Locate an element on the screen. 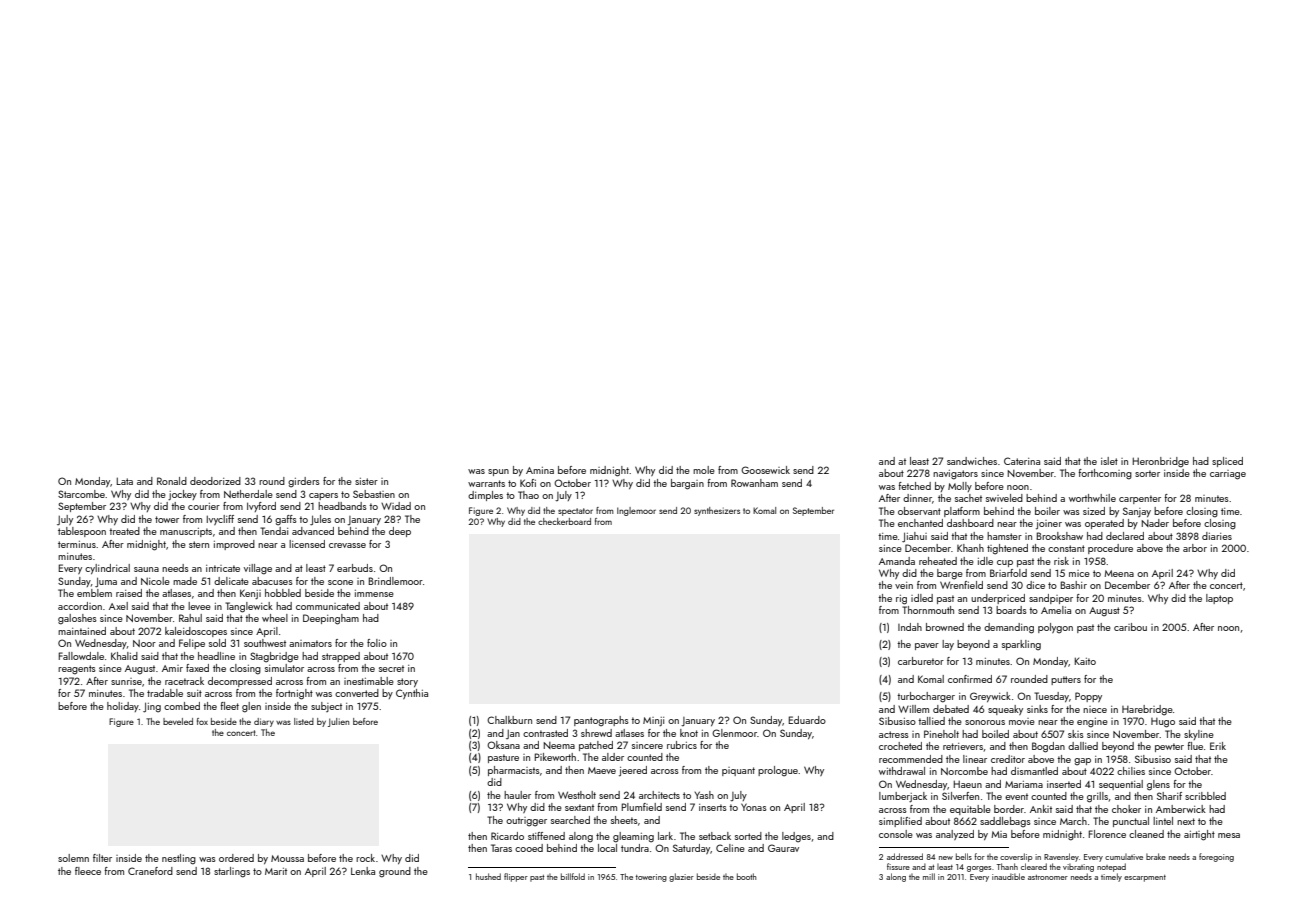 This screenshot has height=924, width=1308. Amina is located at coordinates (540, 470).
